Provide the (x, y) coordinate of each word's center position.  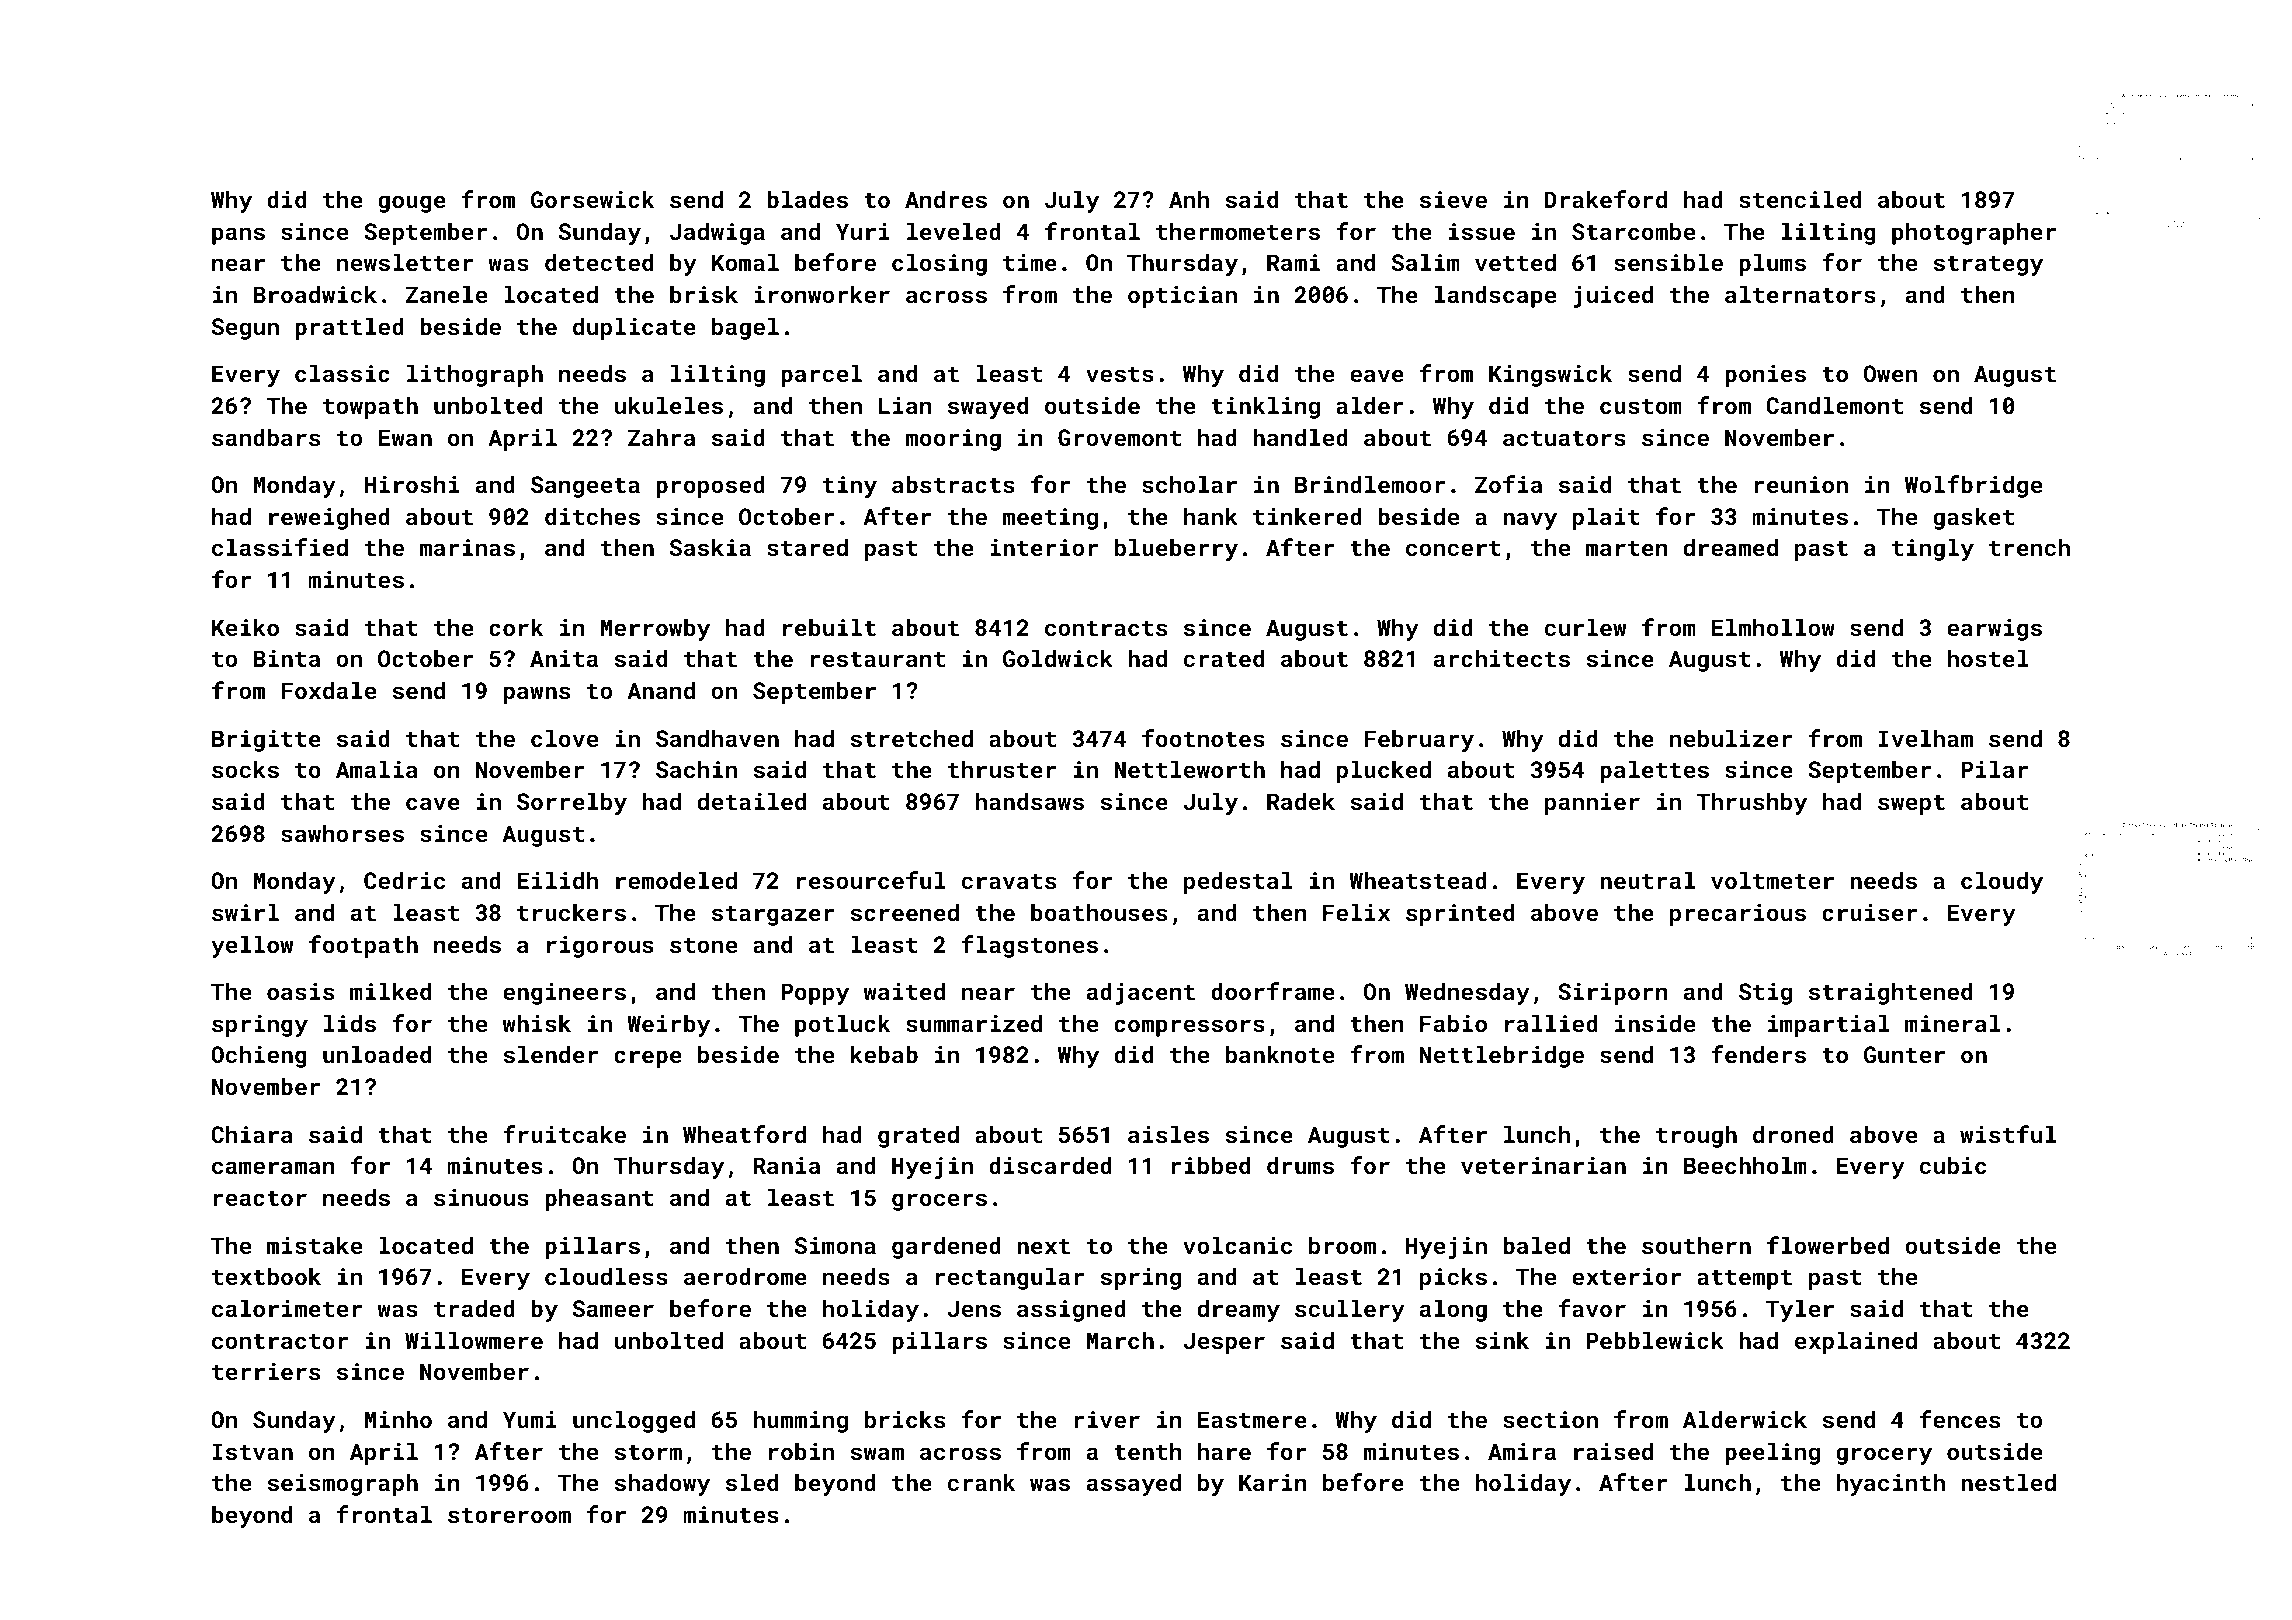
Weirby (668, 1025)
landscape (1495, 296)
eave (1377, 375)
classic (342, 373)
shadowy (662, 1484)
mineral (1953, 1023)
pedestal (1238, 882)
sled (752, 1482)
